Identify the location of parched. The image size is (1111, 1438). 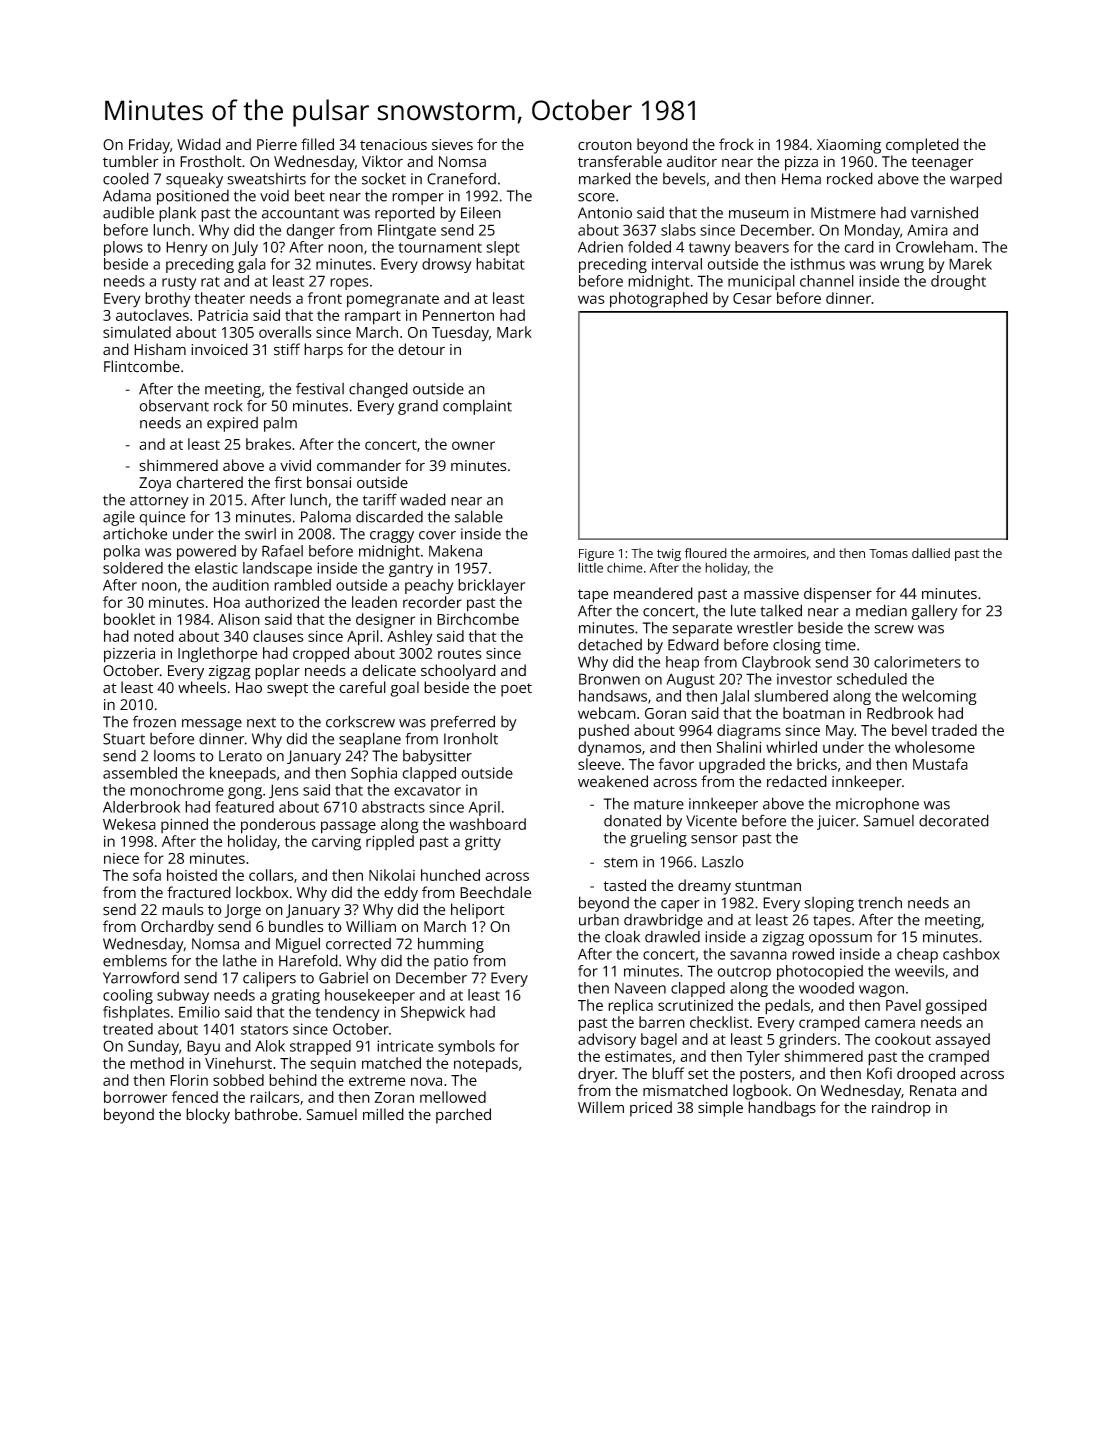
(463, 1116).
